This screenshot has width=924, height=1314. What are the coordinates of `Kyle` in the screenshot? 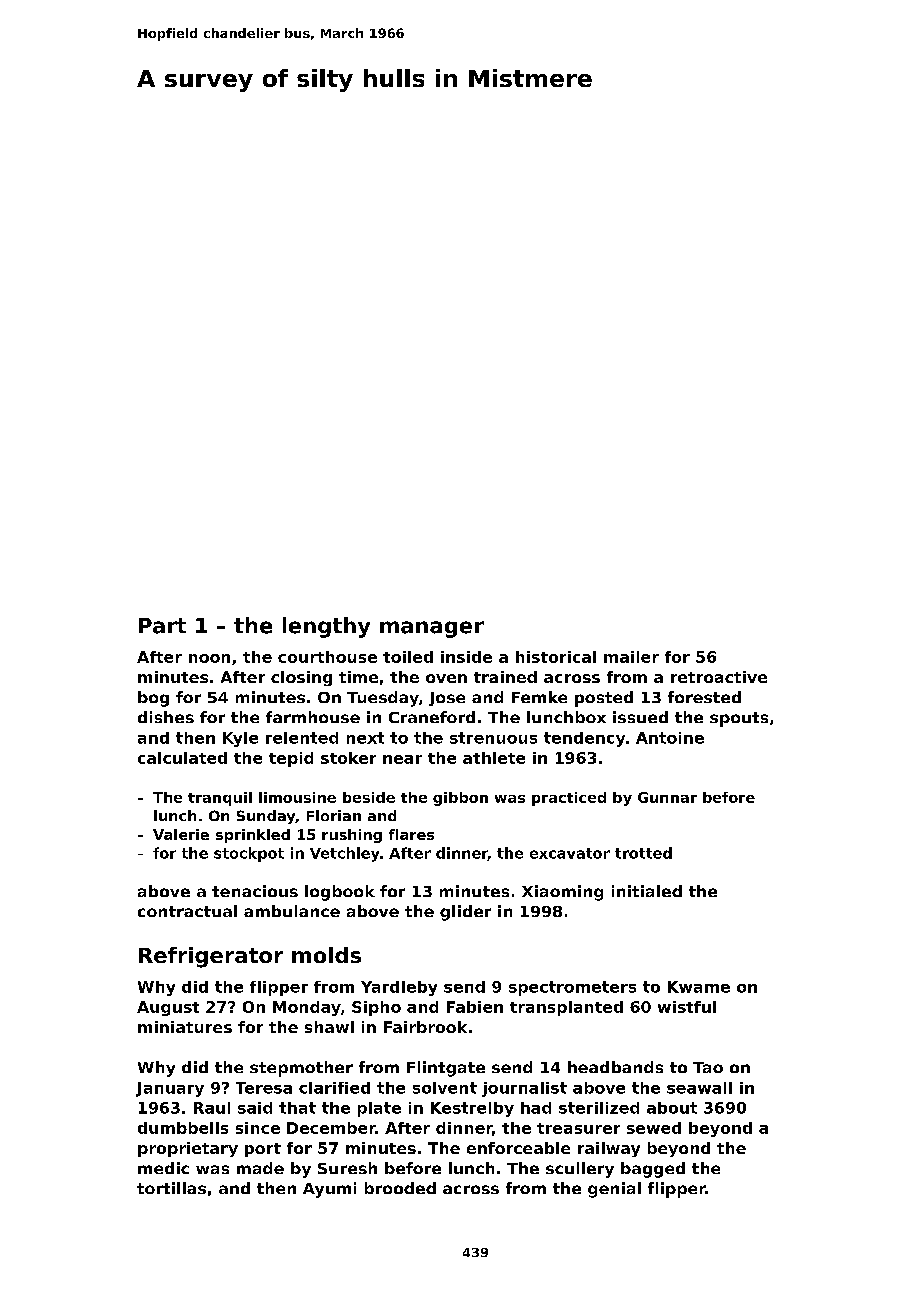 It's located at (240, 739).
